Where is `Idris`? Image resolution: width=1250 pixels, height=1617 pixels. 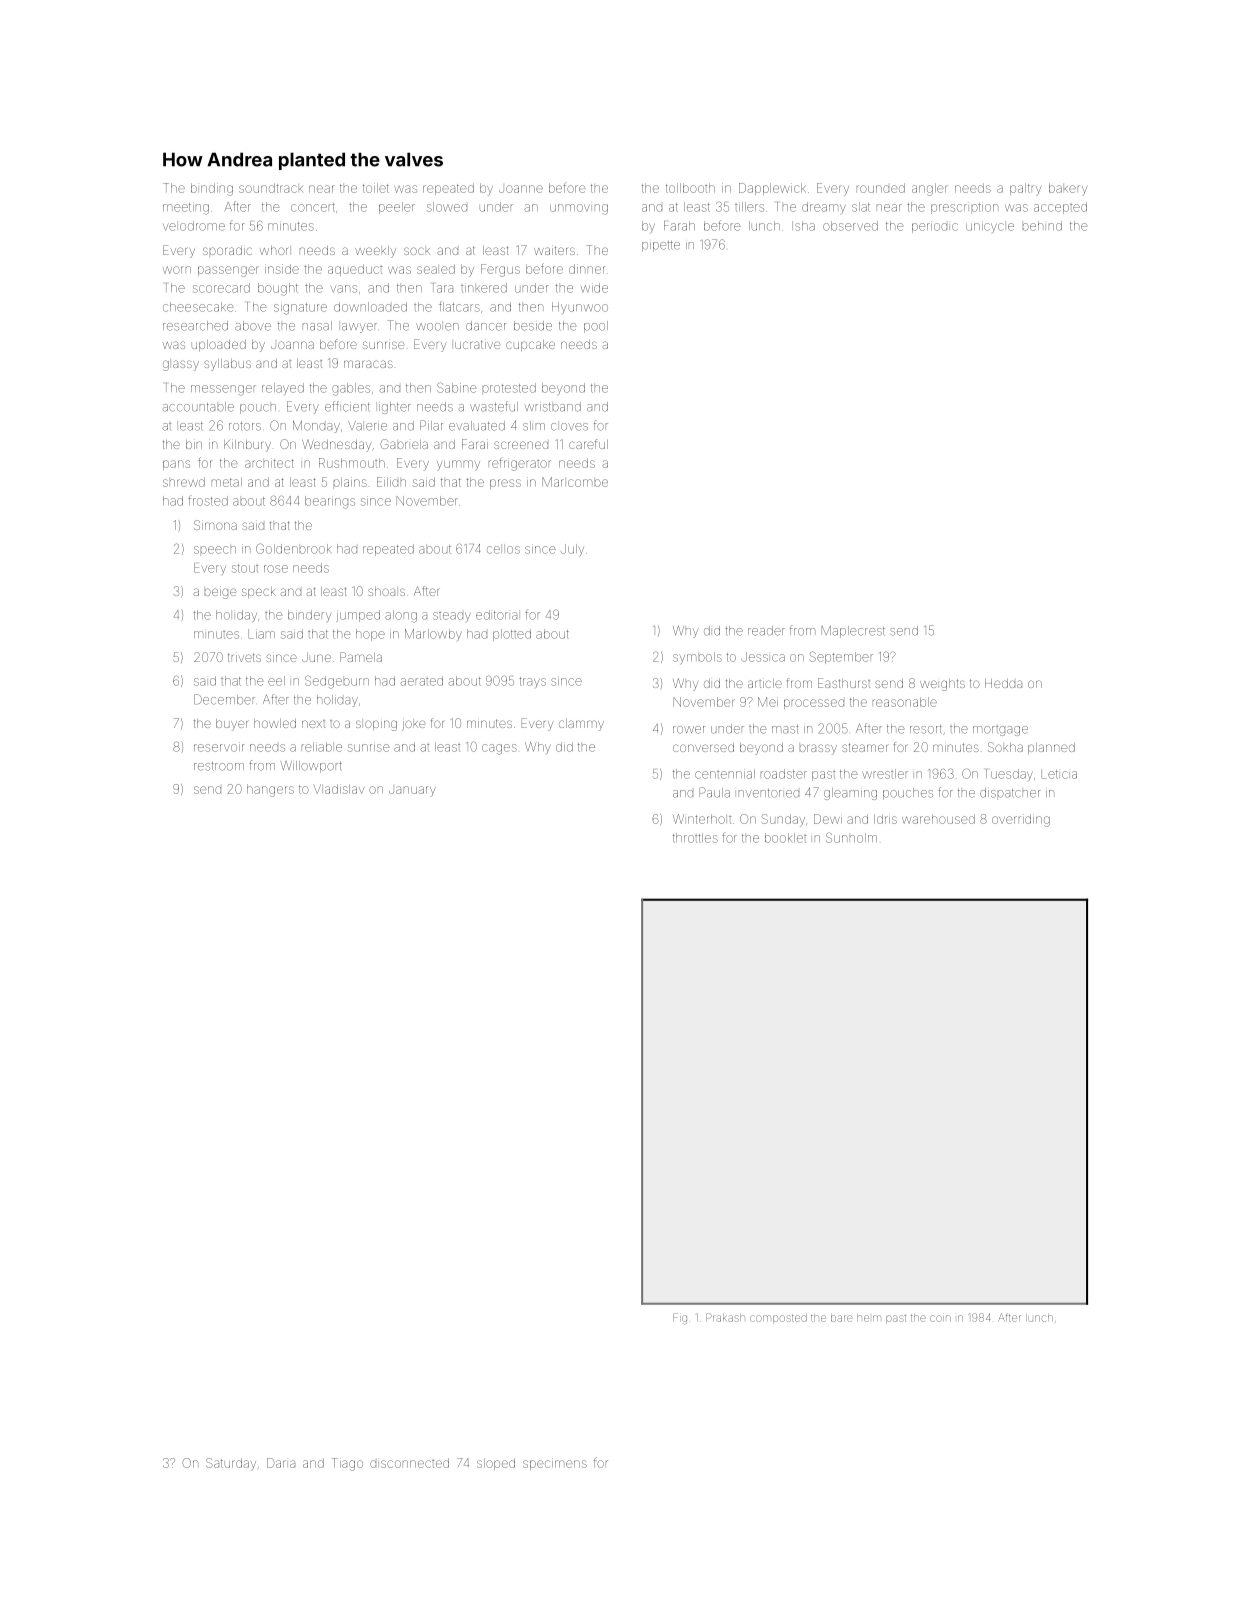
Idris is located at coordinates (885, 819).
